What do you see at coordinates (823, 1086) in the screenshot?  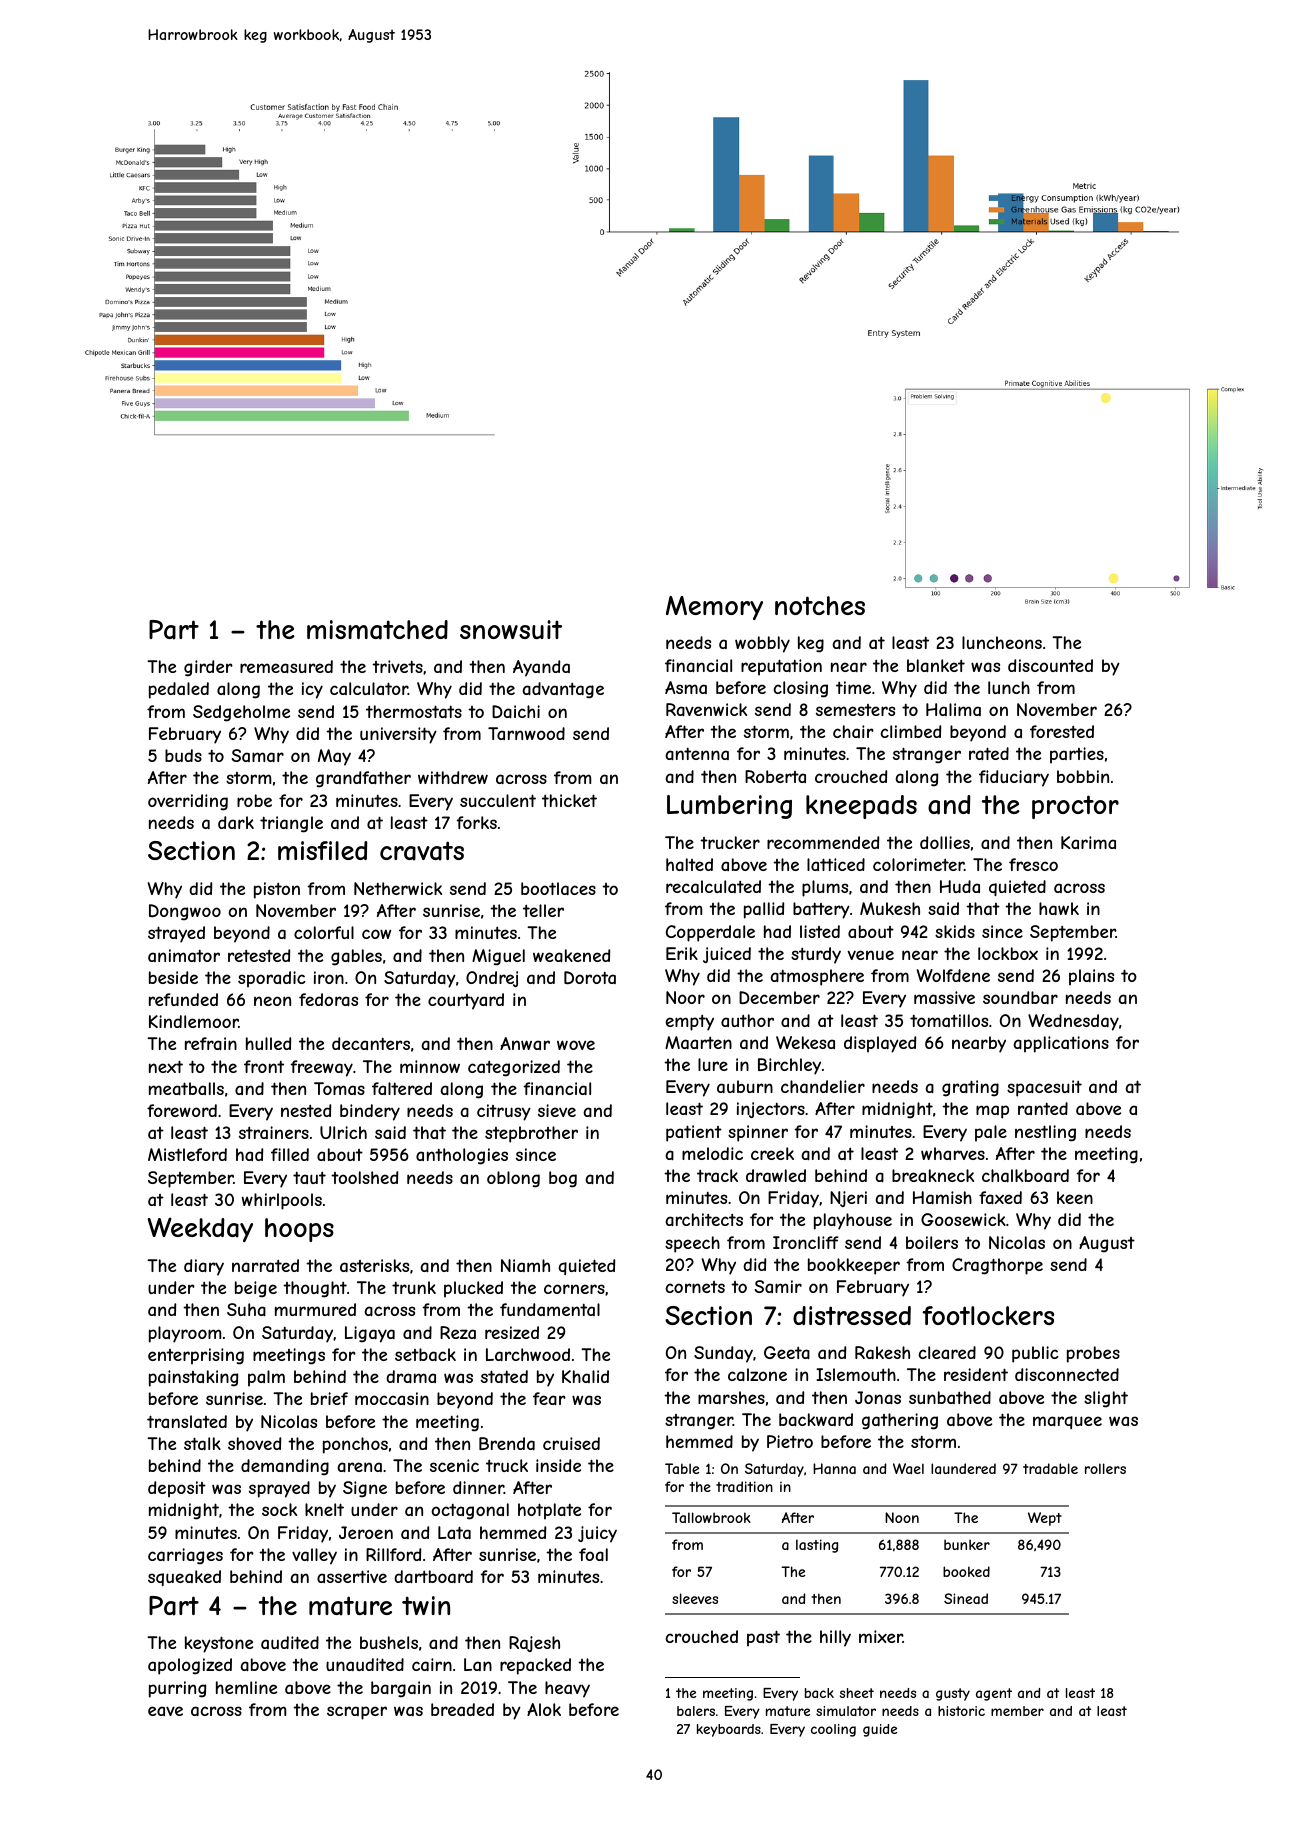 I see `chandelier` at bounding box center [823, 1086].
